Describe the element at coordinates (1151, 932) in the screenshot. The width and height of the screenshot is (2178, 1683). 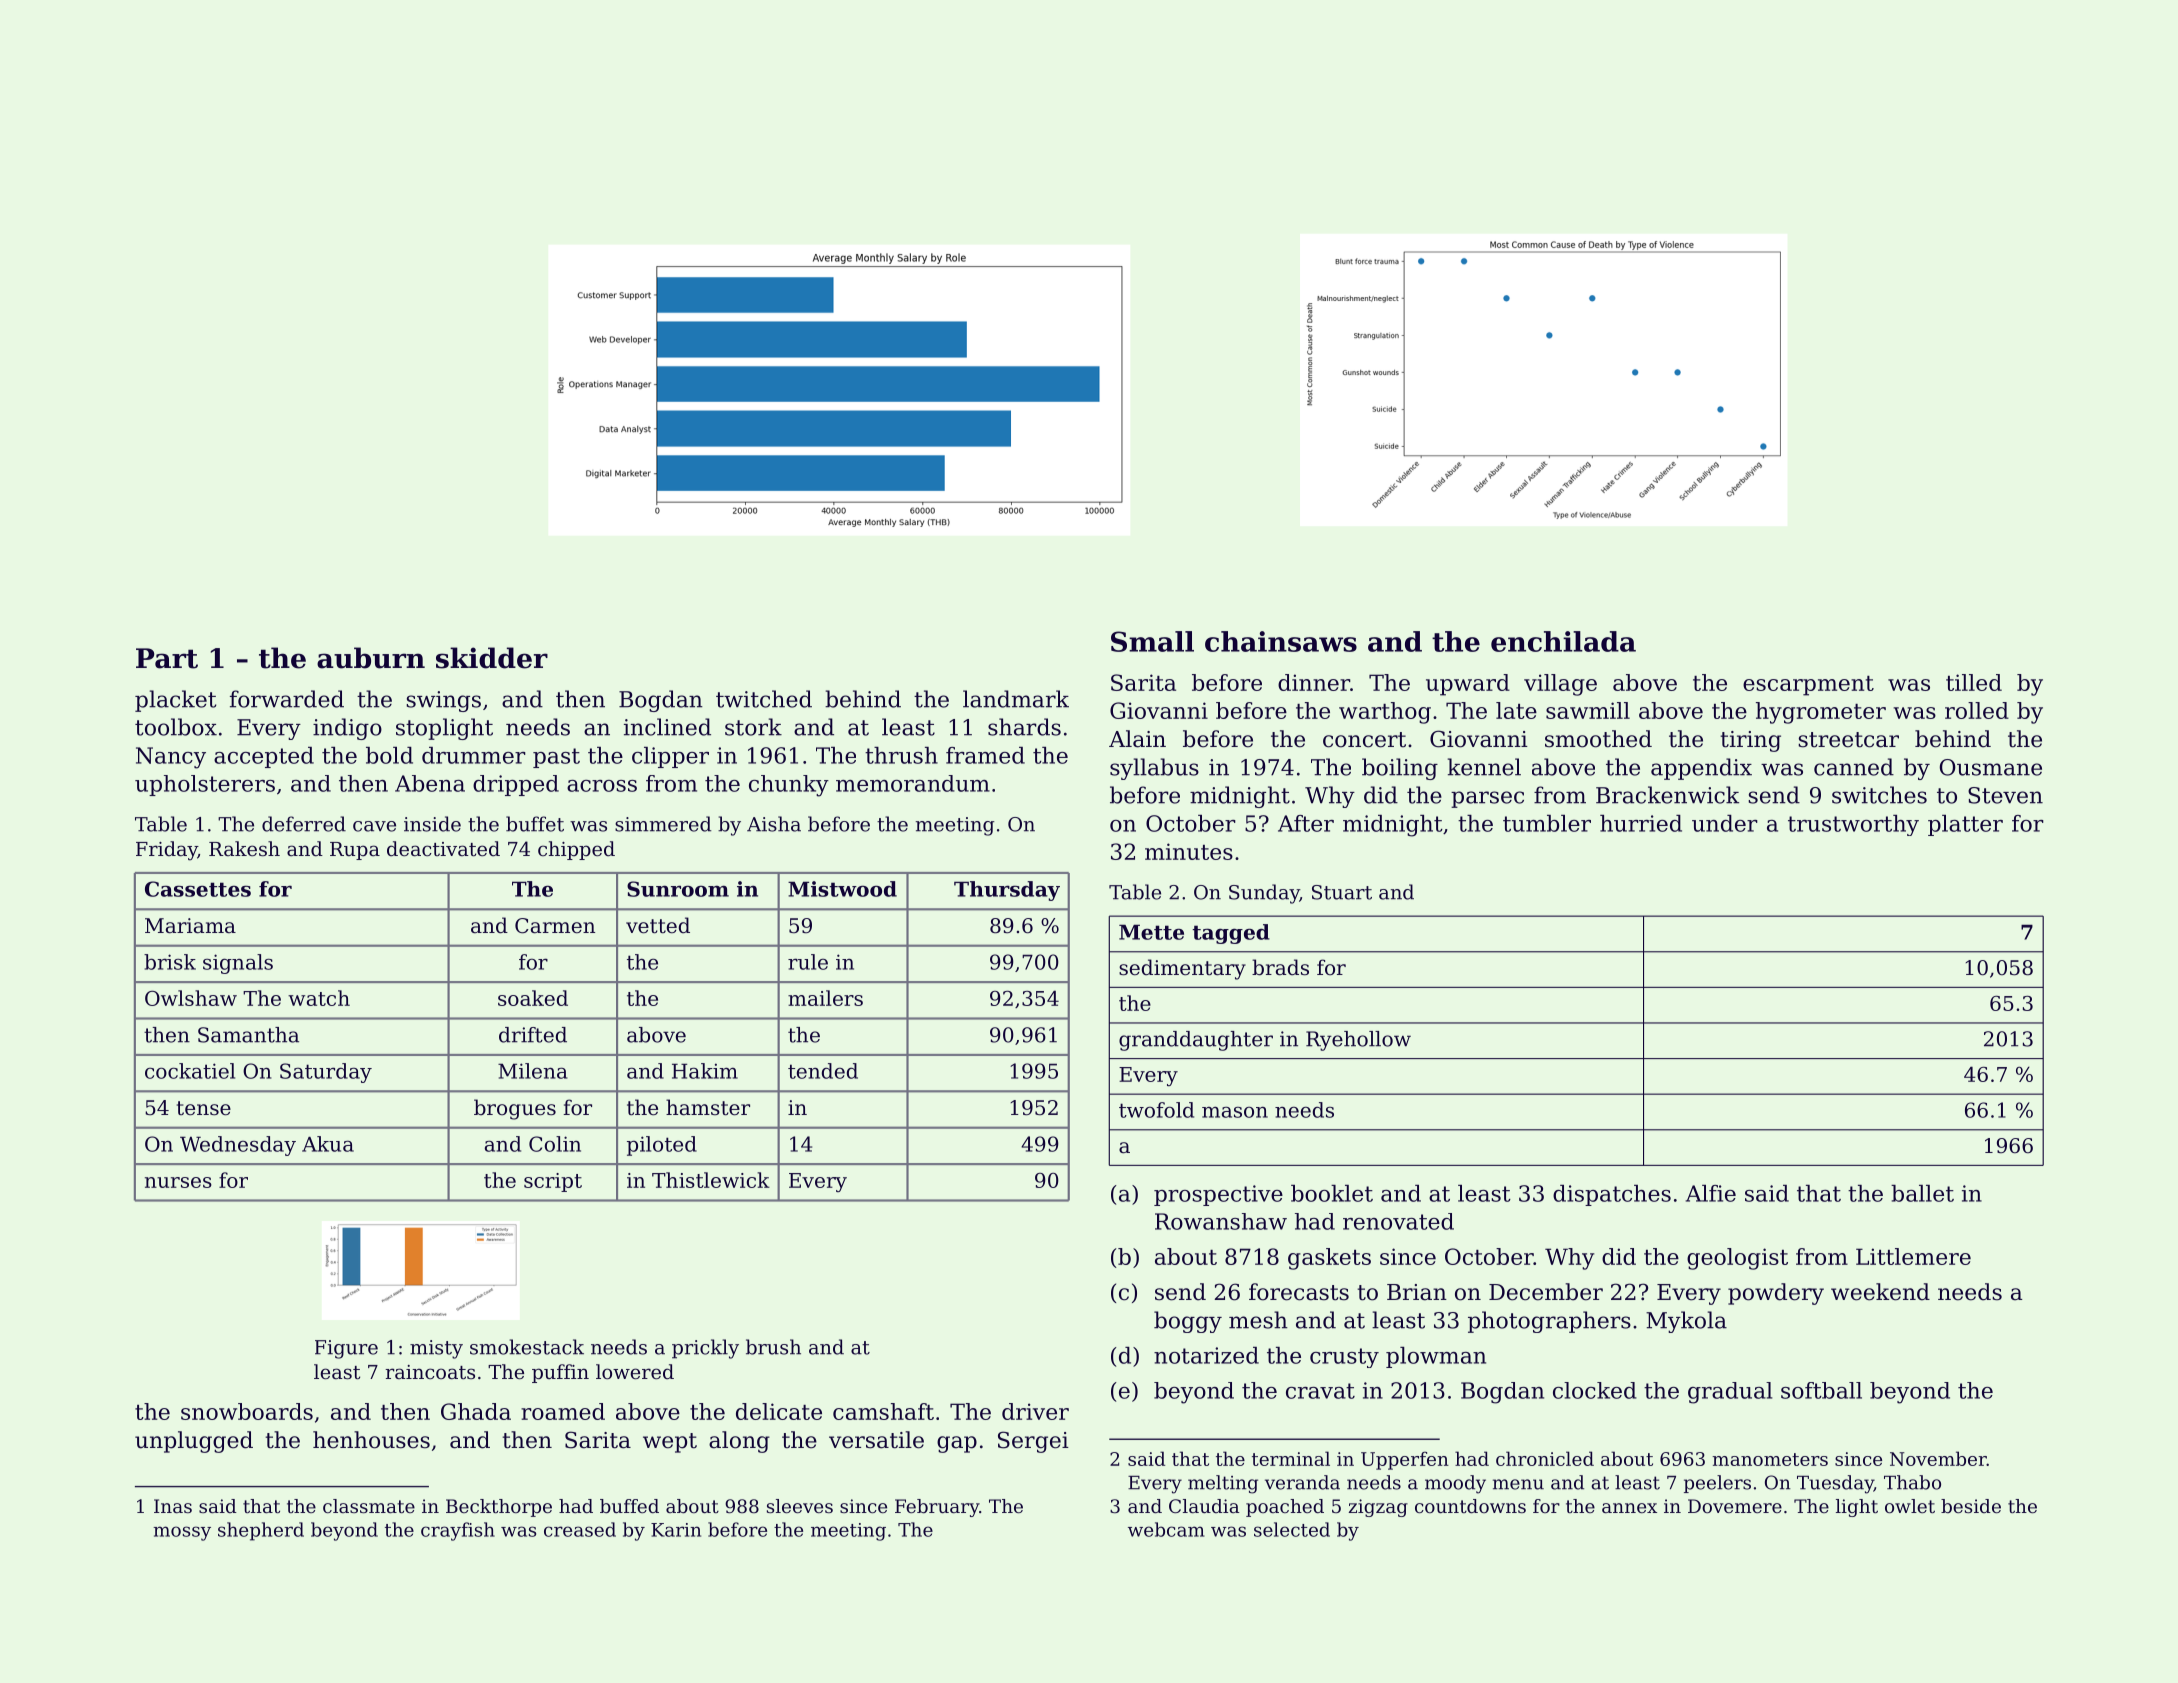
I see `Mette` at that location.
